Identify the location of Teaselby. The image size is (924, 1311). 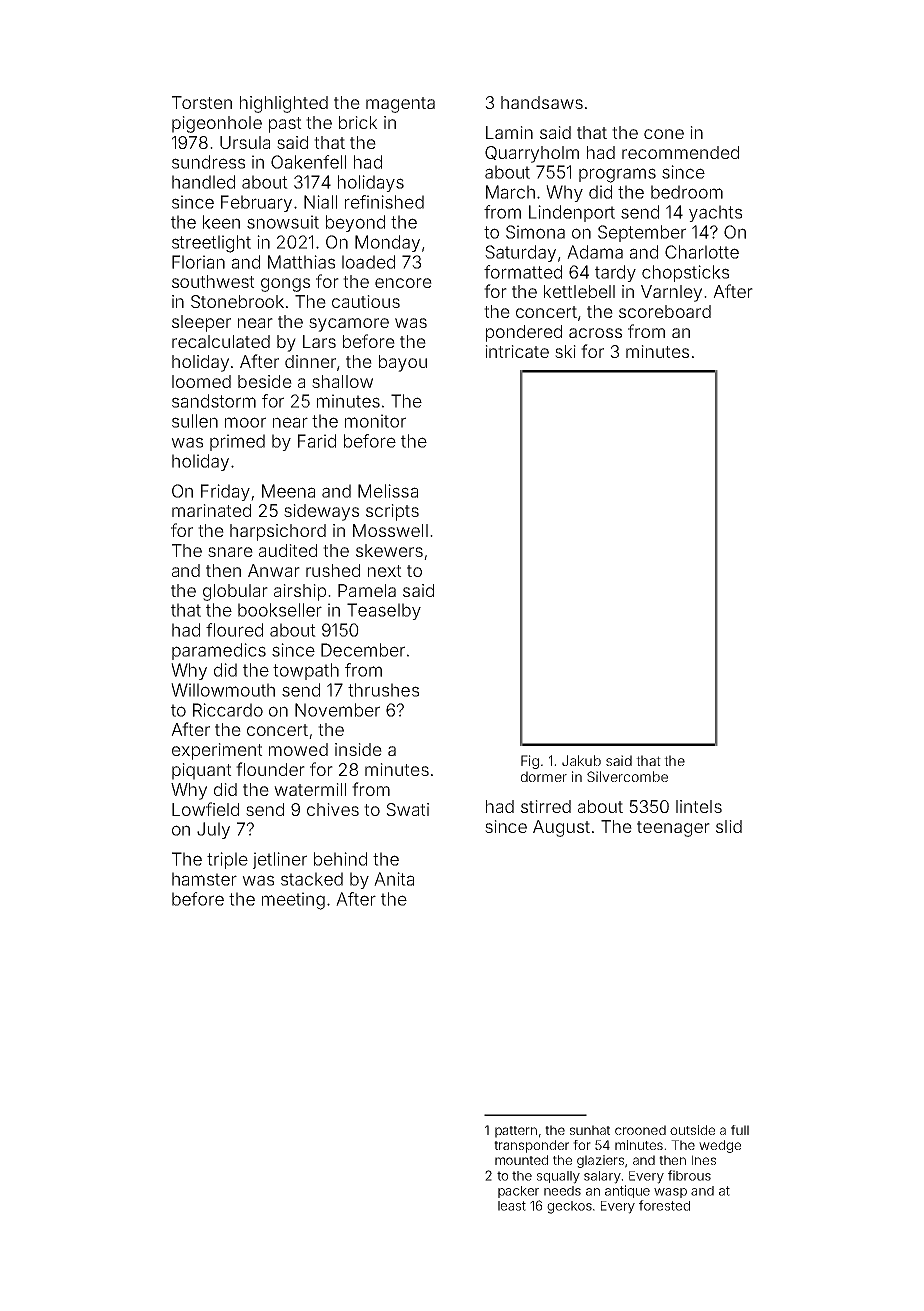
(384, 611).
